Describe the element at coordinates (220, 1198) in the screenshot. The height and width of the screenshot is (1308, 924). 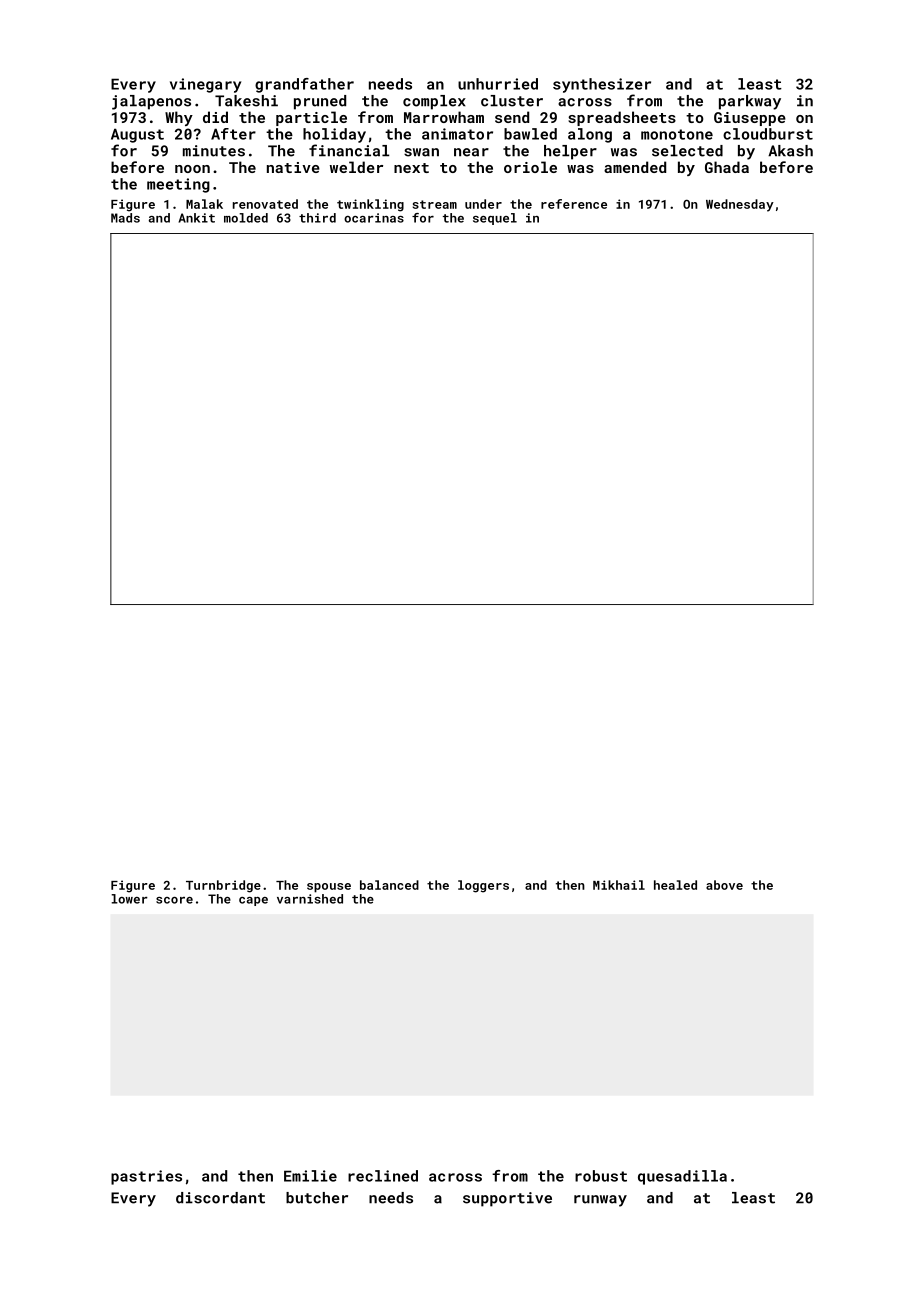
I see `discordant` at that location.
